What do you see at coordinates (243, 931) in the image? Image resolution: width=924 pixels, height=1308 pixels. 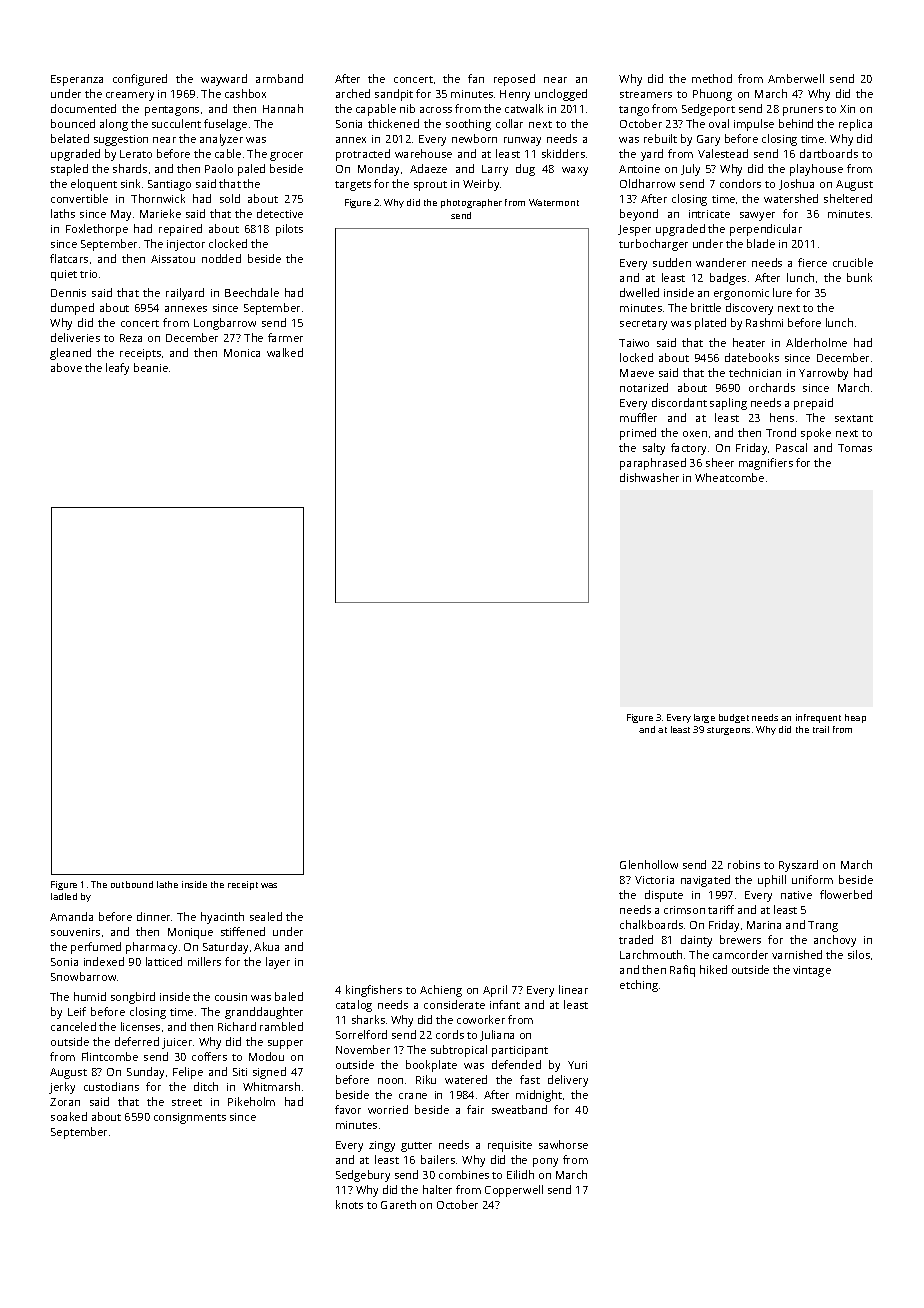 I see `stiffened` at bounding box center [243, 931].
